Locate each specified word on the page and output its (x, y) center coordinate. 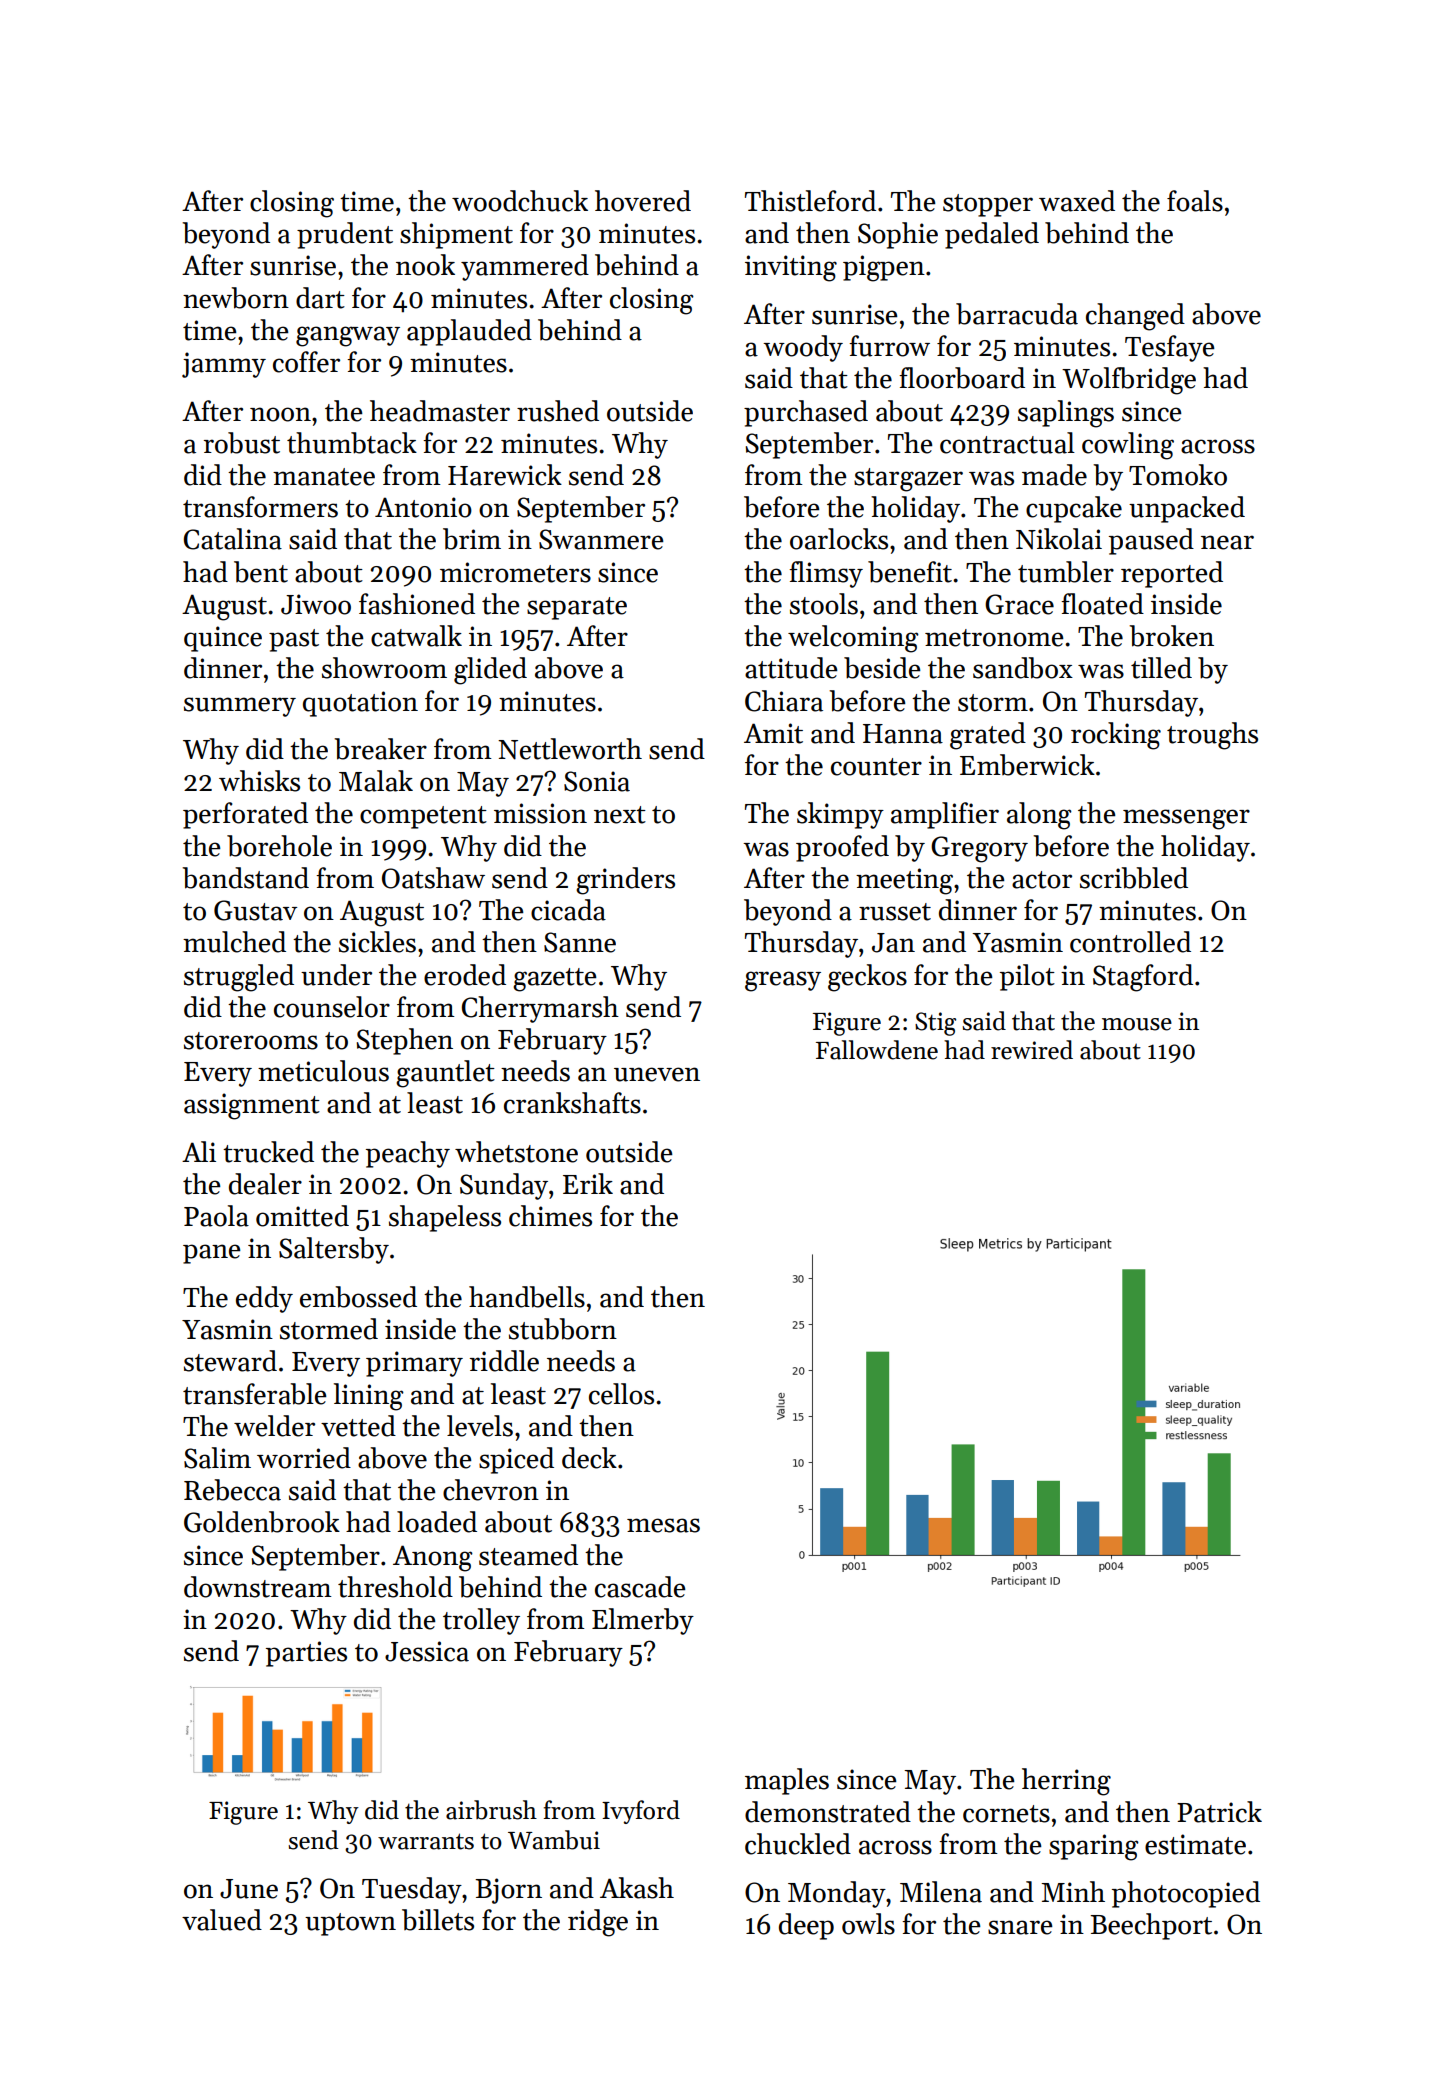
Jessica (427, 1651)
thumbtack (352, 443)
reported (1172, 574)
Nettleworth (570, 749)
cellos (621, 1394)
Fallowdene (877, 1050)
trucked (268, 1152)
